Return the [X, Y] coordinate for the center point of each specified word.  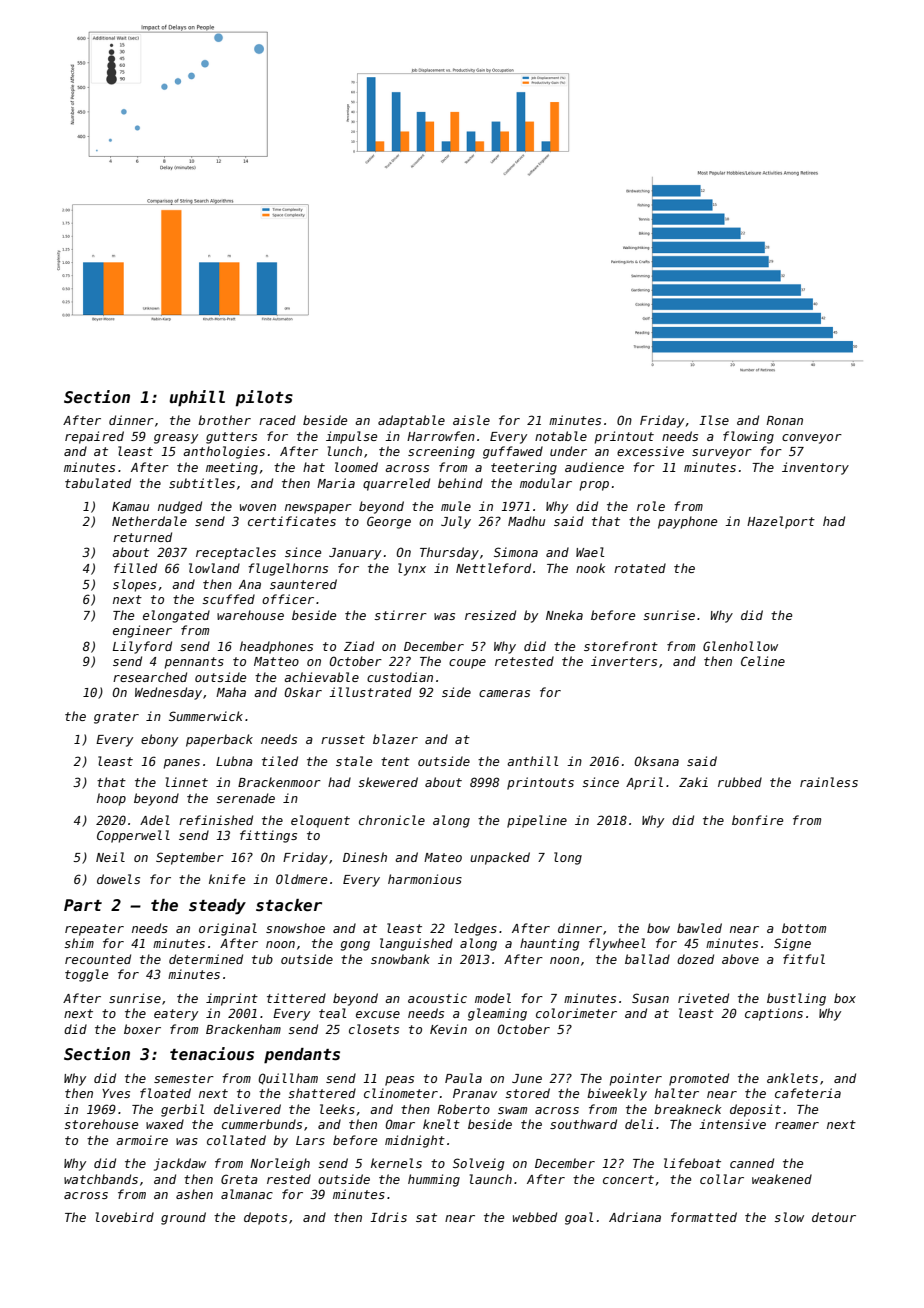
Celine [763, 661]
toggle [86, 975]
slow [789, 1217]
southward [583, 1124]
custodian [400, 677]
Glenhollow [740, 646]
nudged [180, 507]
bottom [804, 928]
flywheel [617, 944]
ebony [159, 740]
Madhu [526, 521]
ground [183, 1218]
